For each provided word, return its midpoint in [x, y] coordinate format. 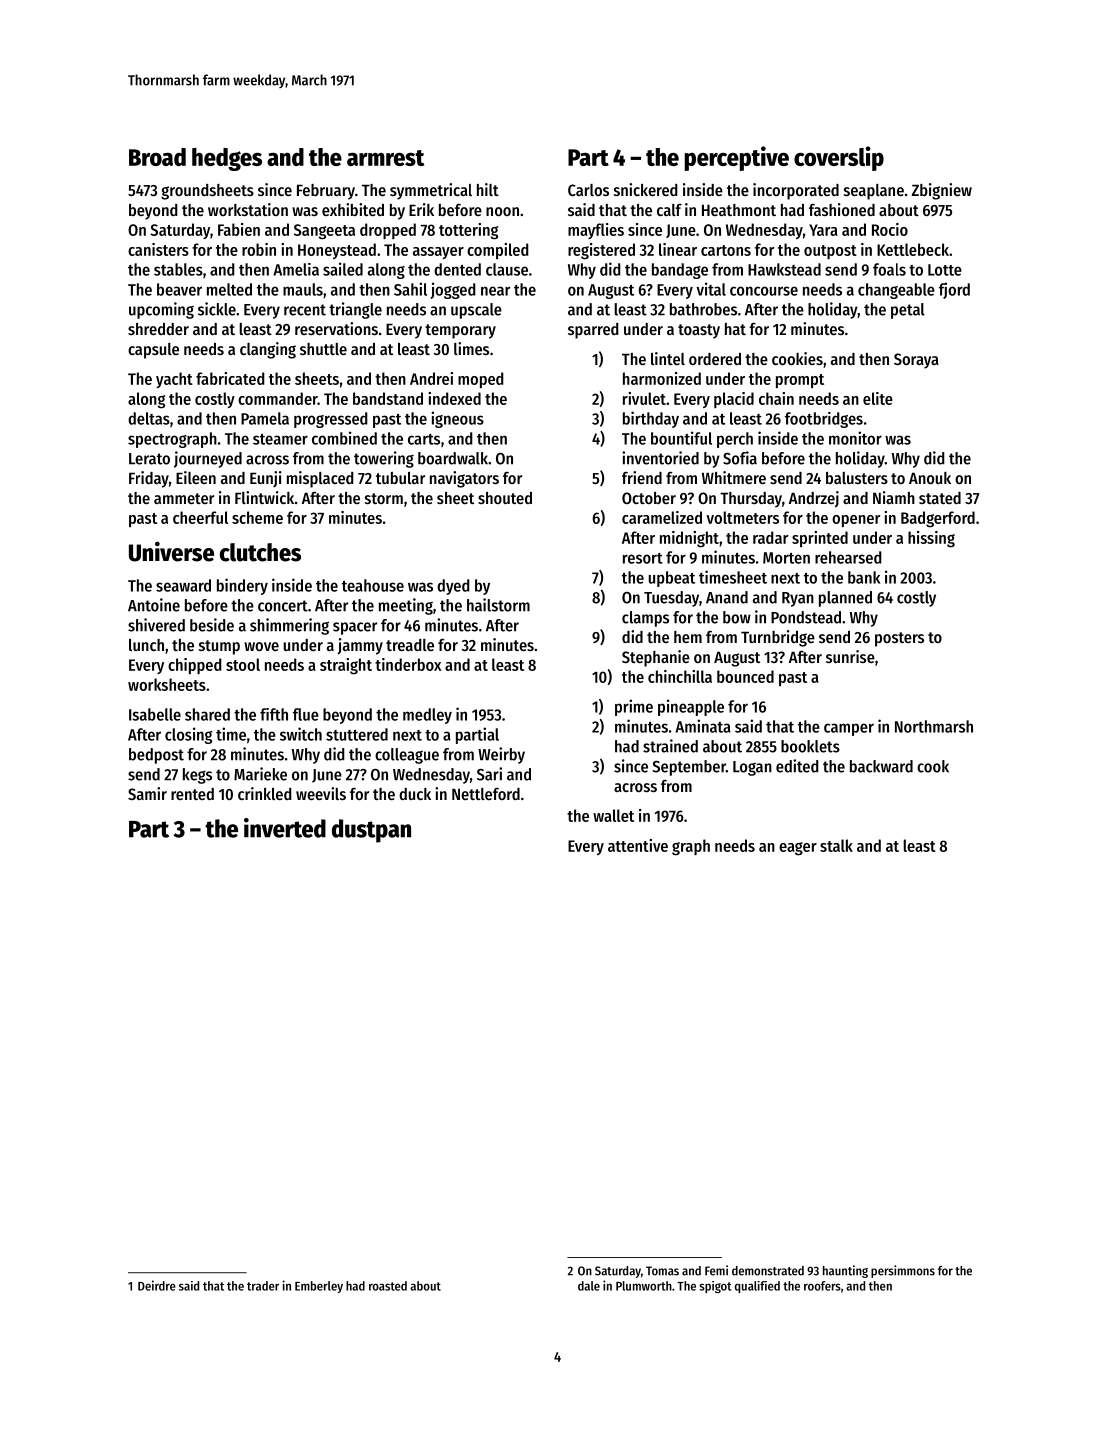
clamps [645, 619]
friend [642, 477]
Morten [786, 558]
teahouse [373, 585]
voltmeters [742, 517]
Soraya [916, 361]
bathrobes [703, 309]
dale [589, 1286]
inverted [285, 828]
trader [263, 1286]
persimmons [903, 1271]
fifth [274, 714]
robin [259, 249]
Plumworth [644, 1286]
